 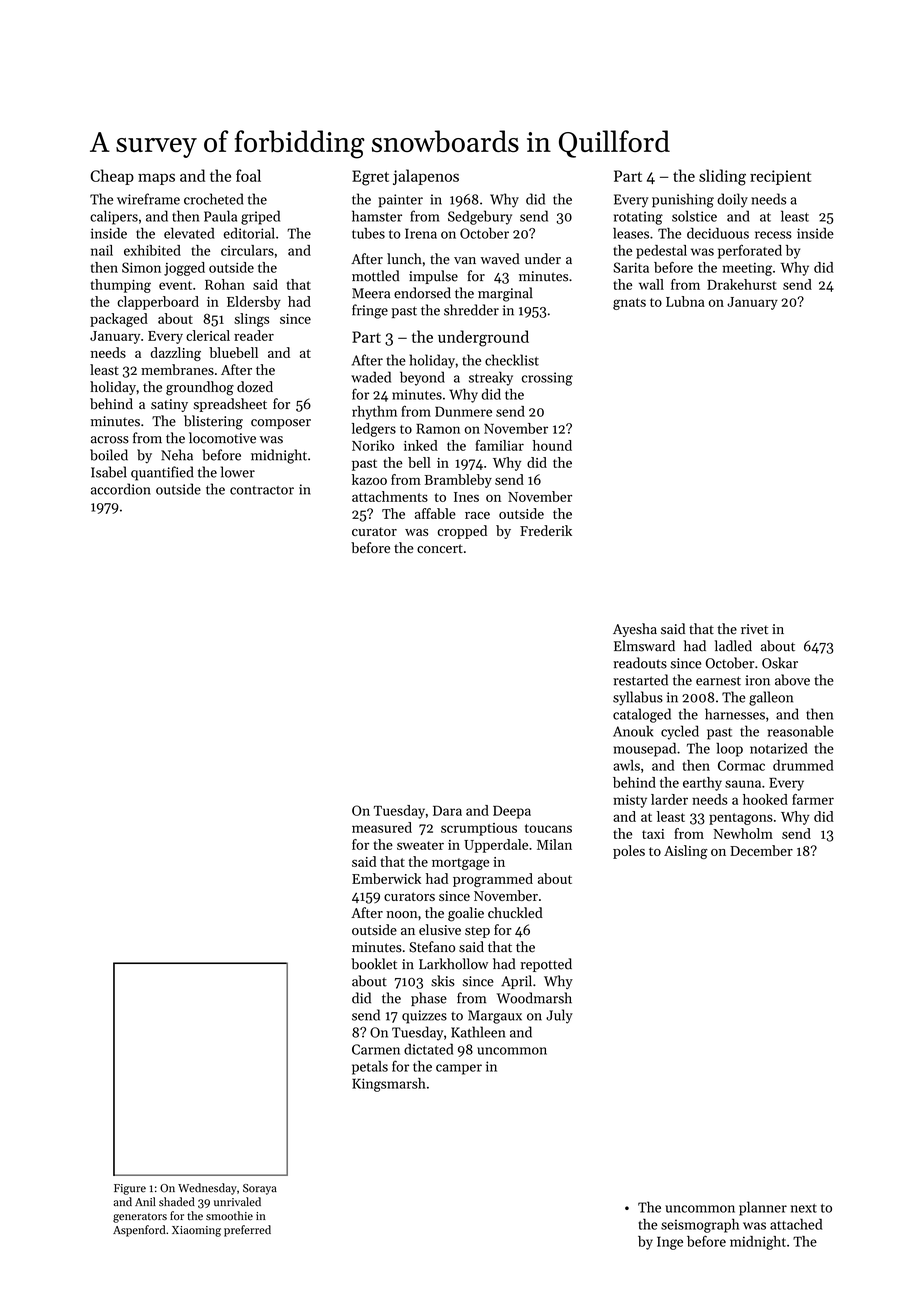 What do you see at coordinates (426, 177) in the screenshot?
I see `jalapenos` at bounding box center [426, 177].
